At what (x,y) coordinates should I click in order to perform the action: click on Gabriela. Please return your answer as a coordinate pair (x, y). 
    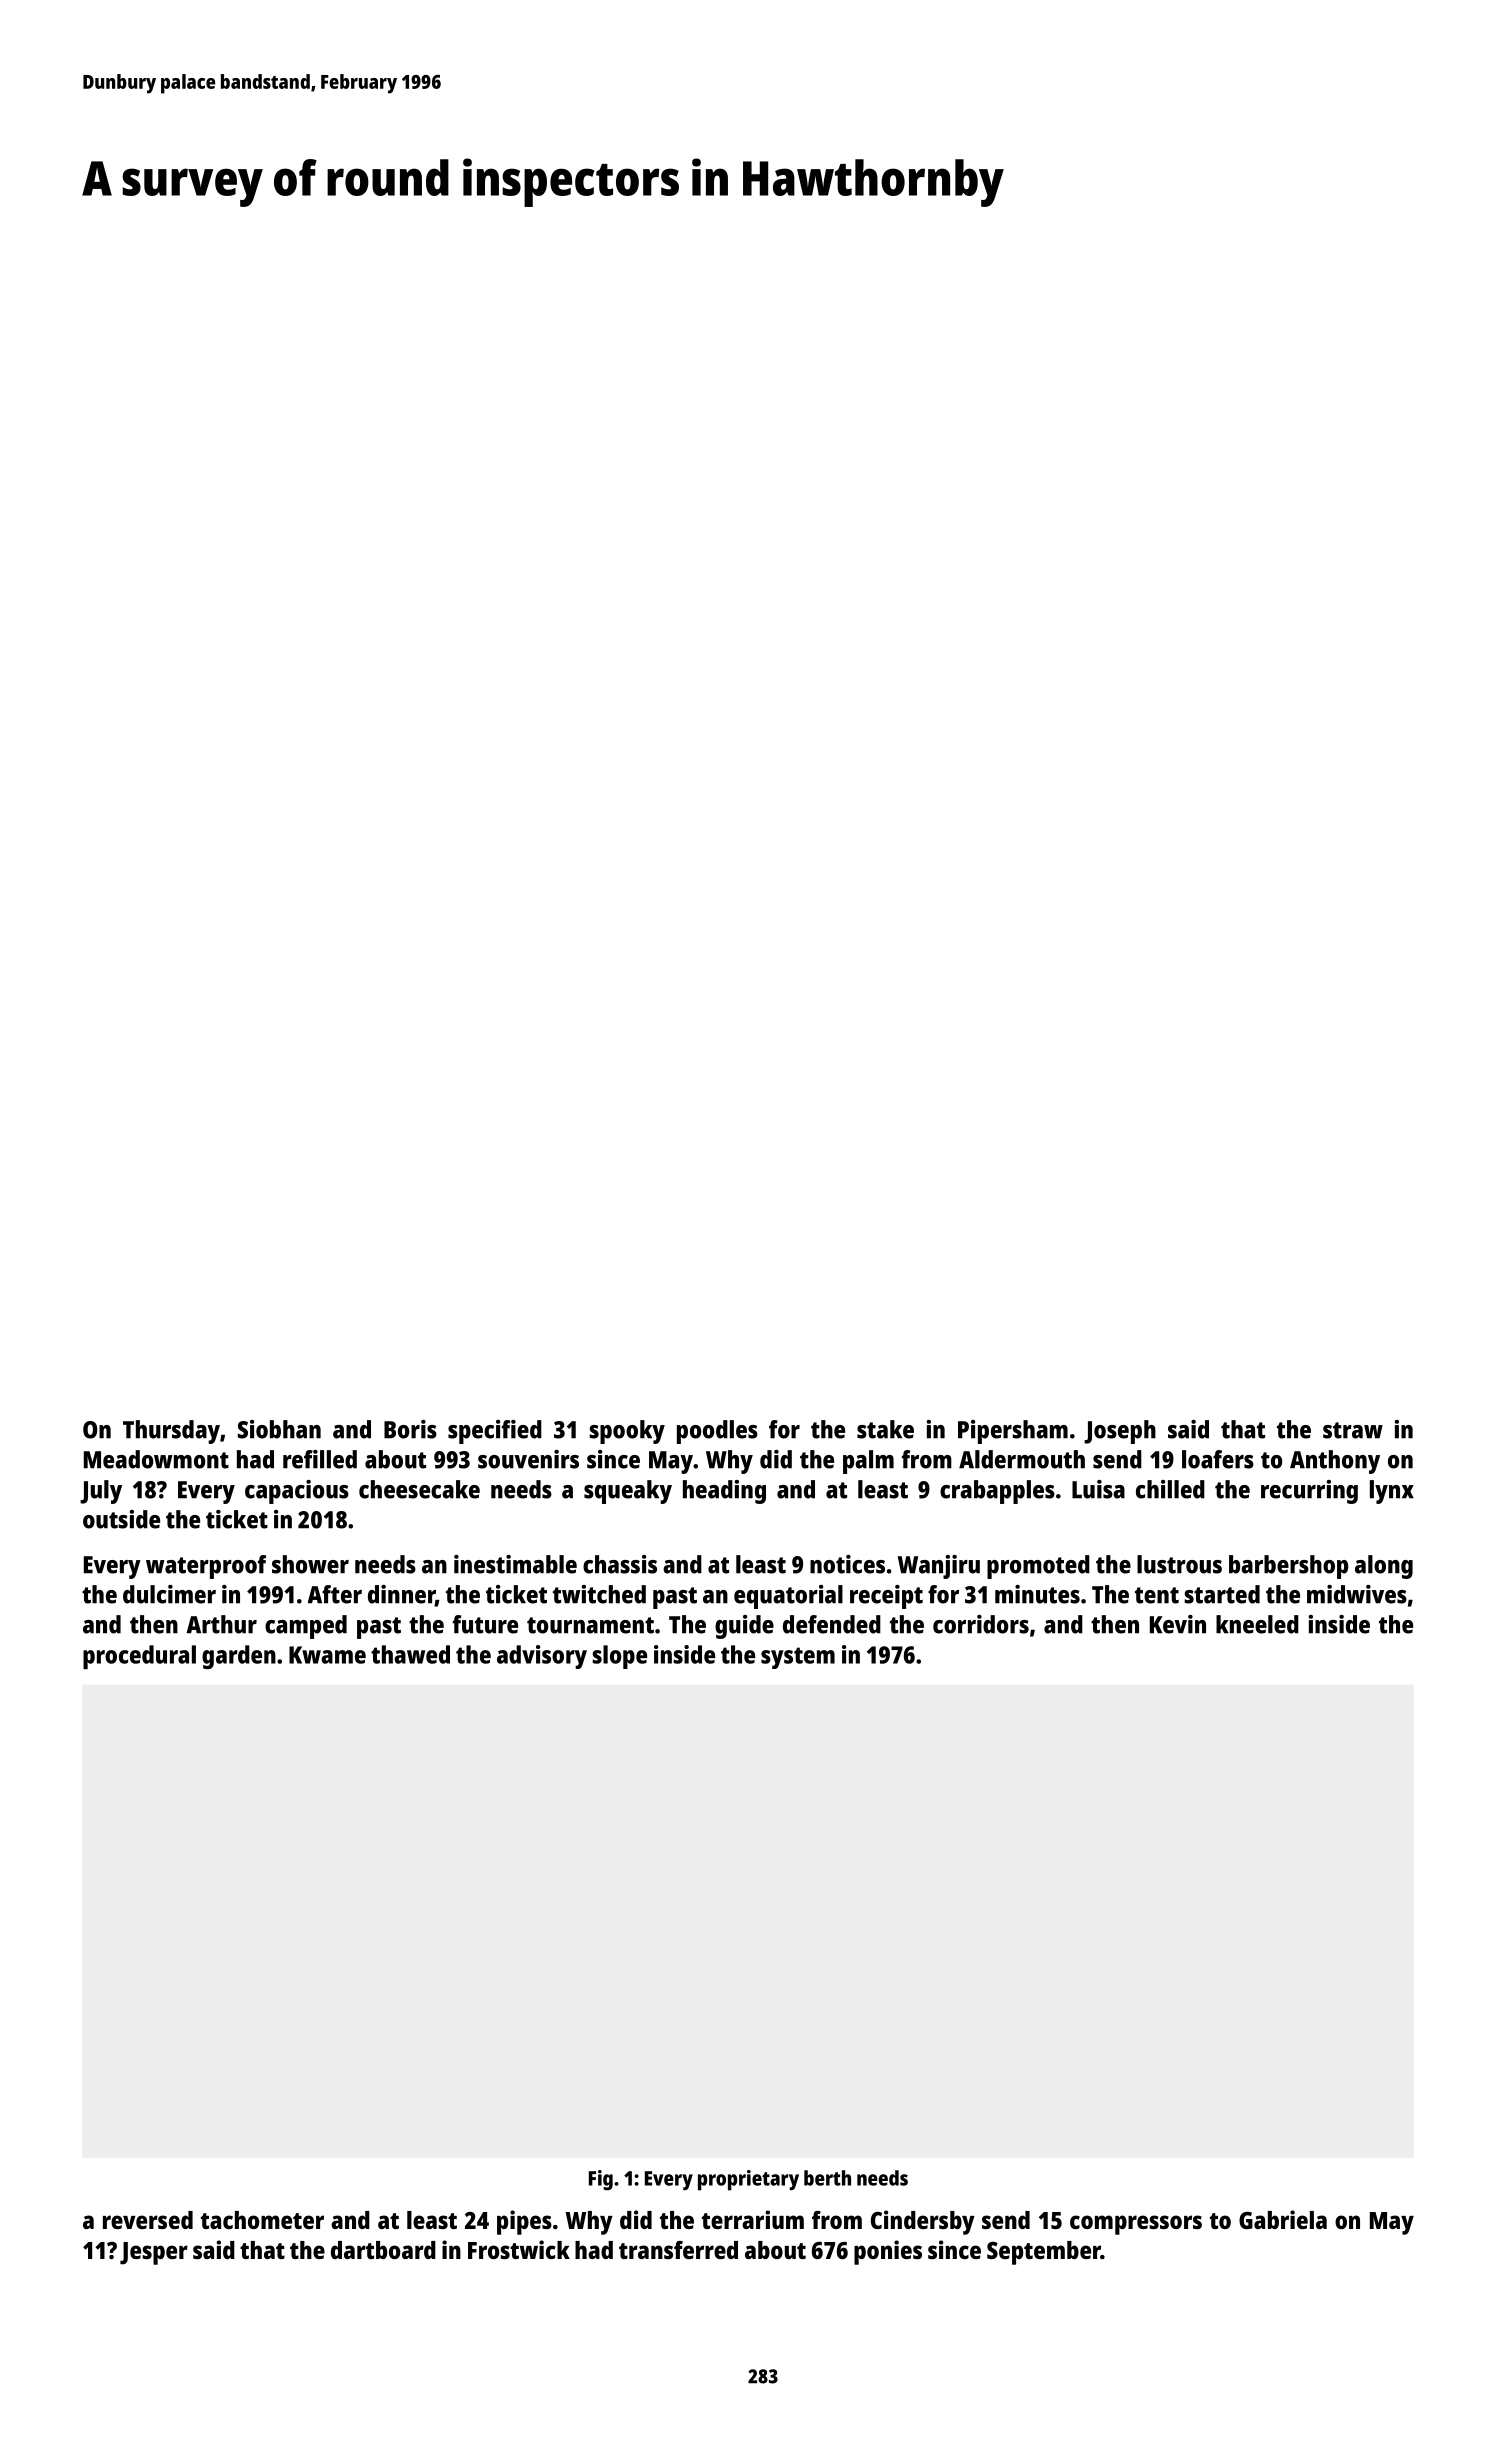
    Looking at the image, I should click on (1283, 2219).
